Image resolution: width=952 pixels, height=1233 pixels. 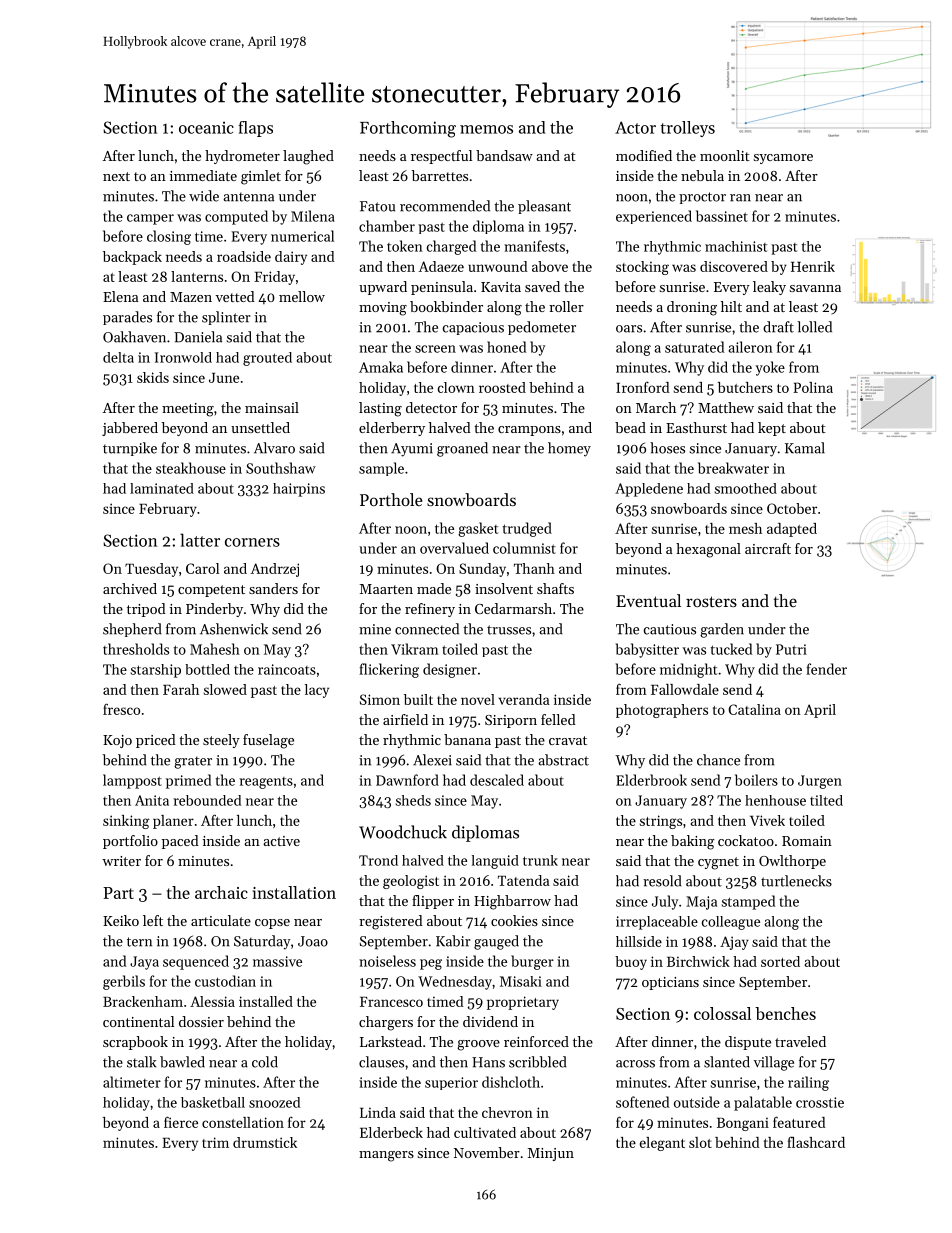 What do you see at coordinates (121, 709) in the document?
I see `fresco` at bounding box center [121, 709].
